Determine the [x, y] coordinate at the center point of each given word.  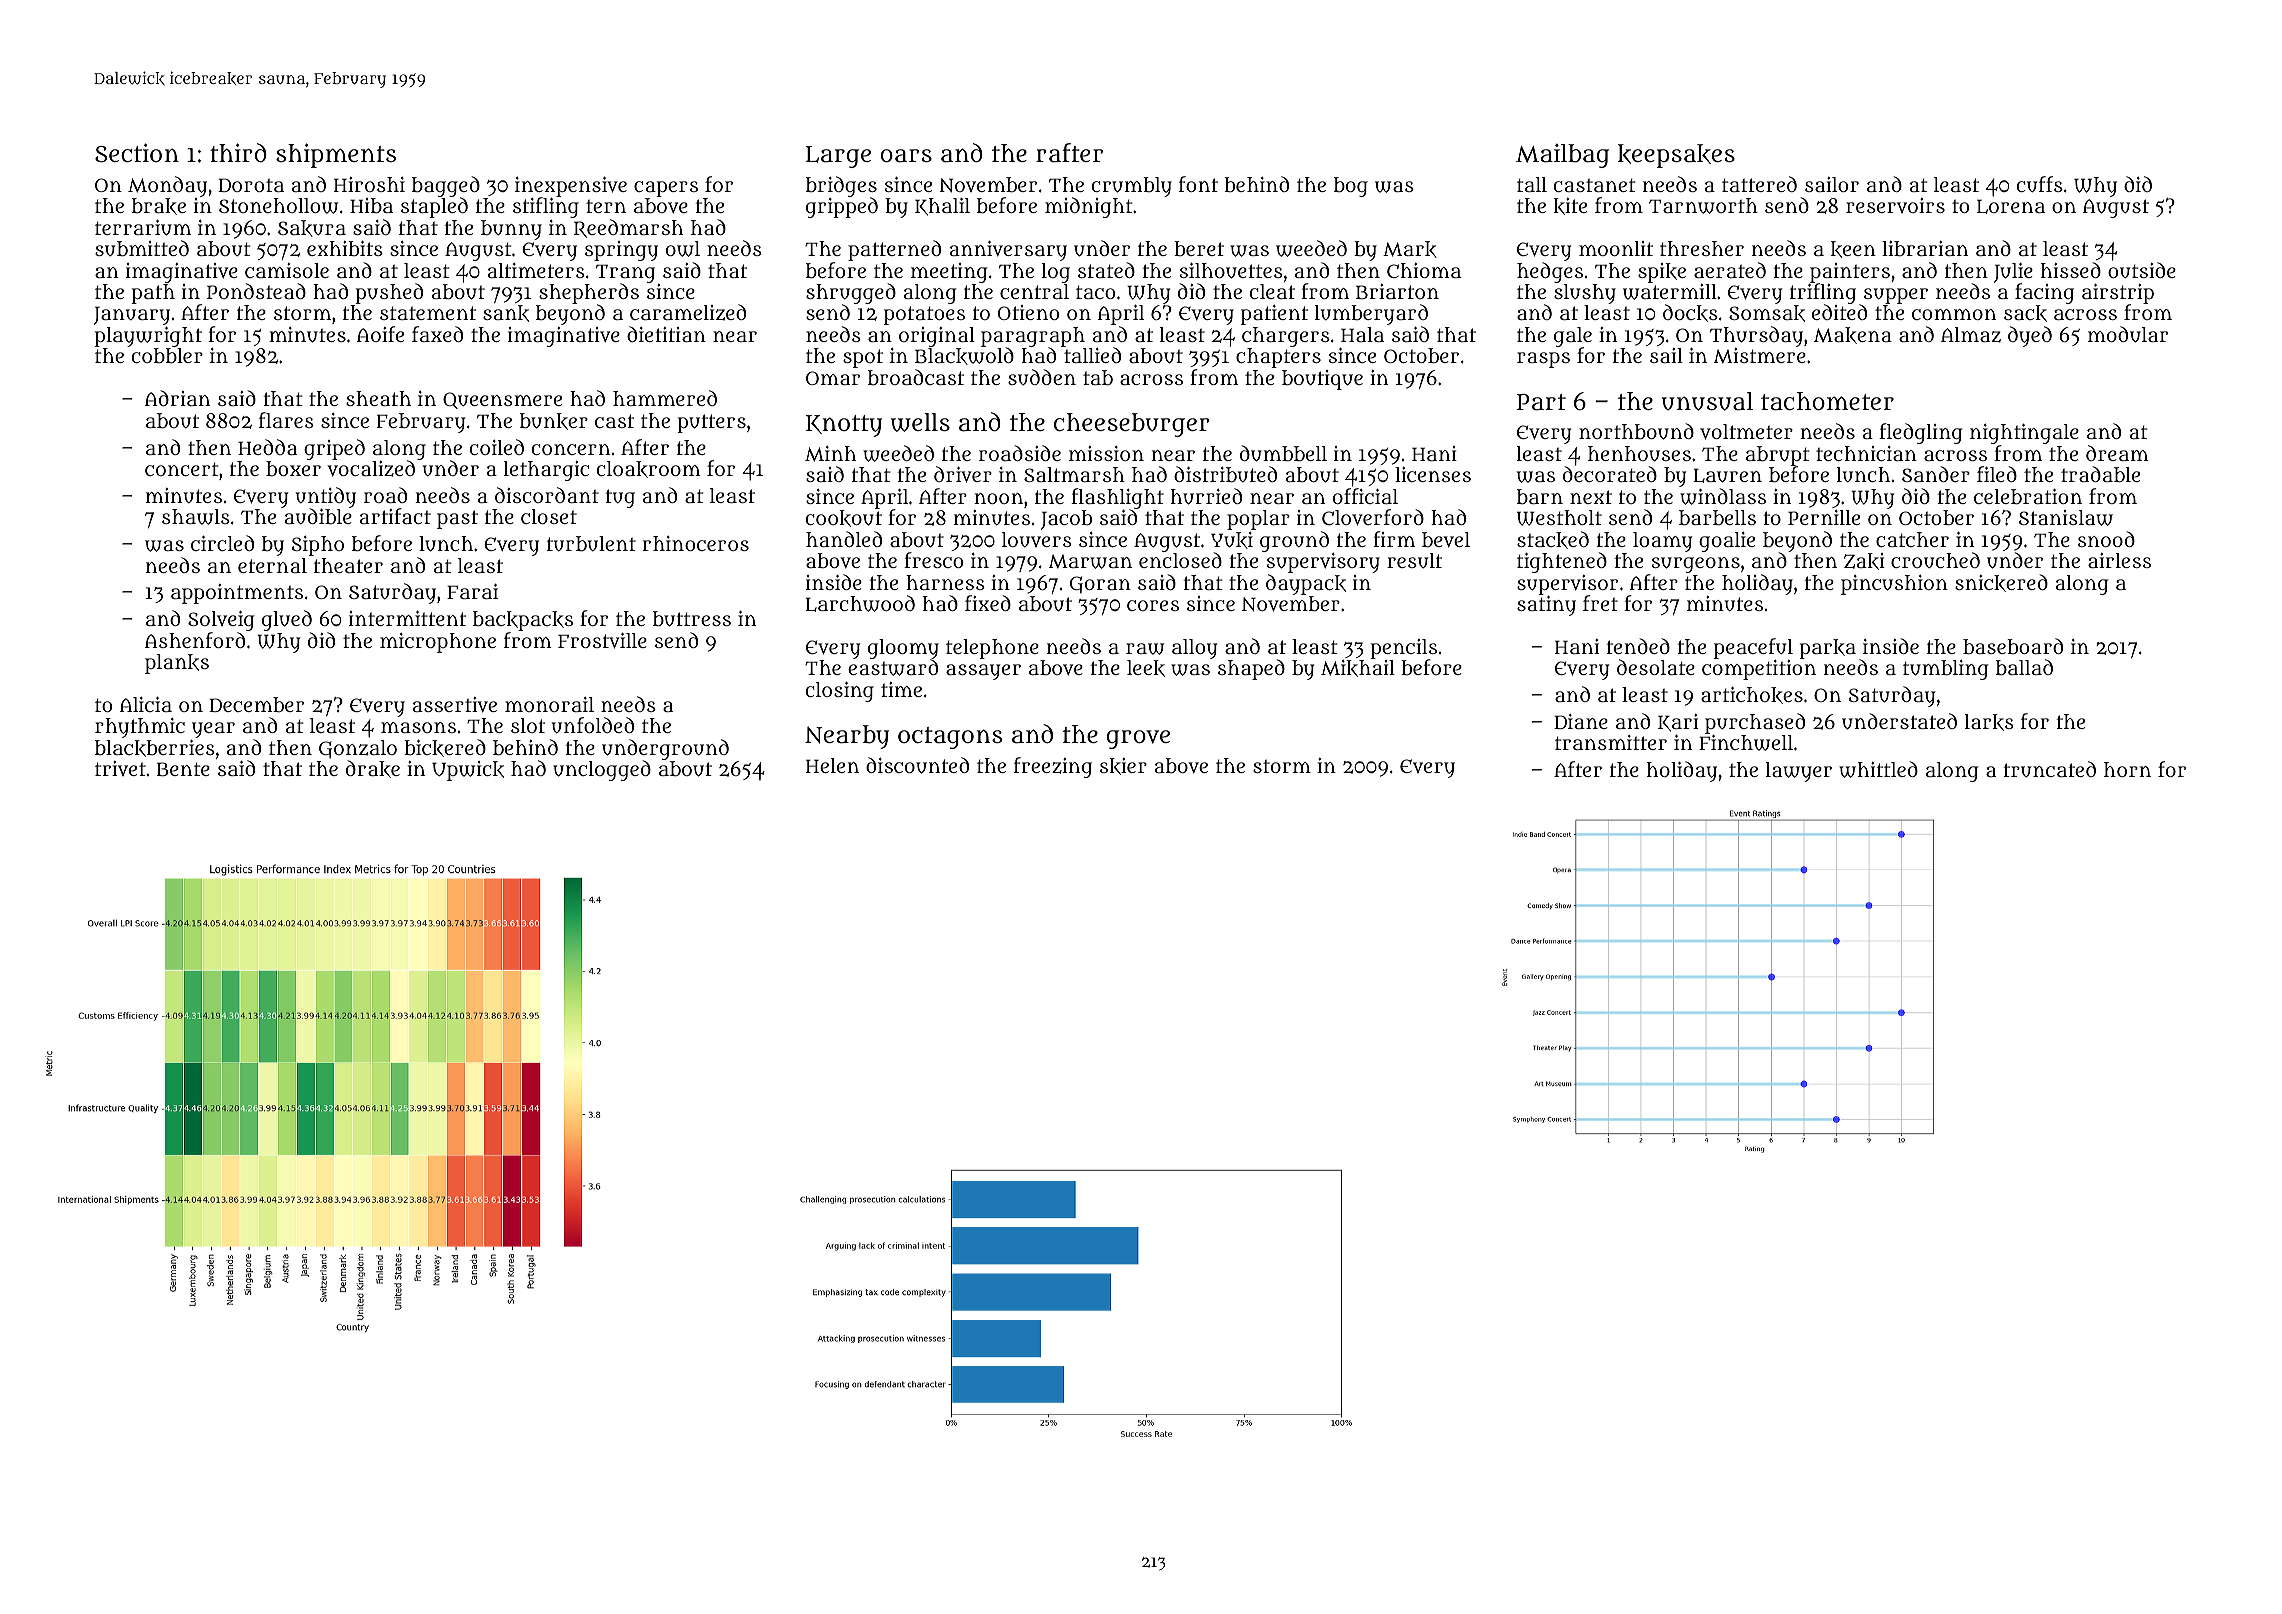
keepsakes [1676, 156]
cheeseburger [1132, 425]
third [238, 152]
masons [418, 727]
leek [1146, 668]
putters [712, 423]
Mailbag [1562, 156]
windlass [1723, 496]
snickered [2001, 583]
